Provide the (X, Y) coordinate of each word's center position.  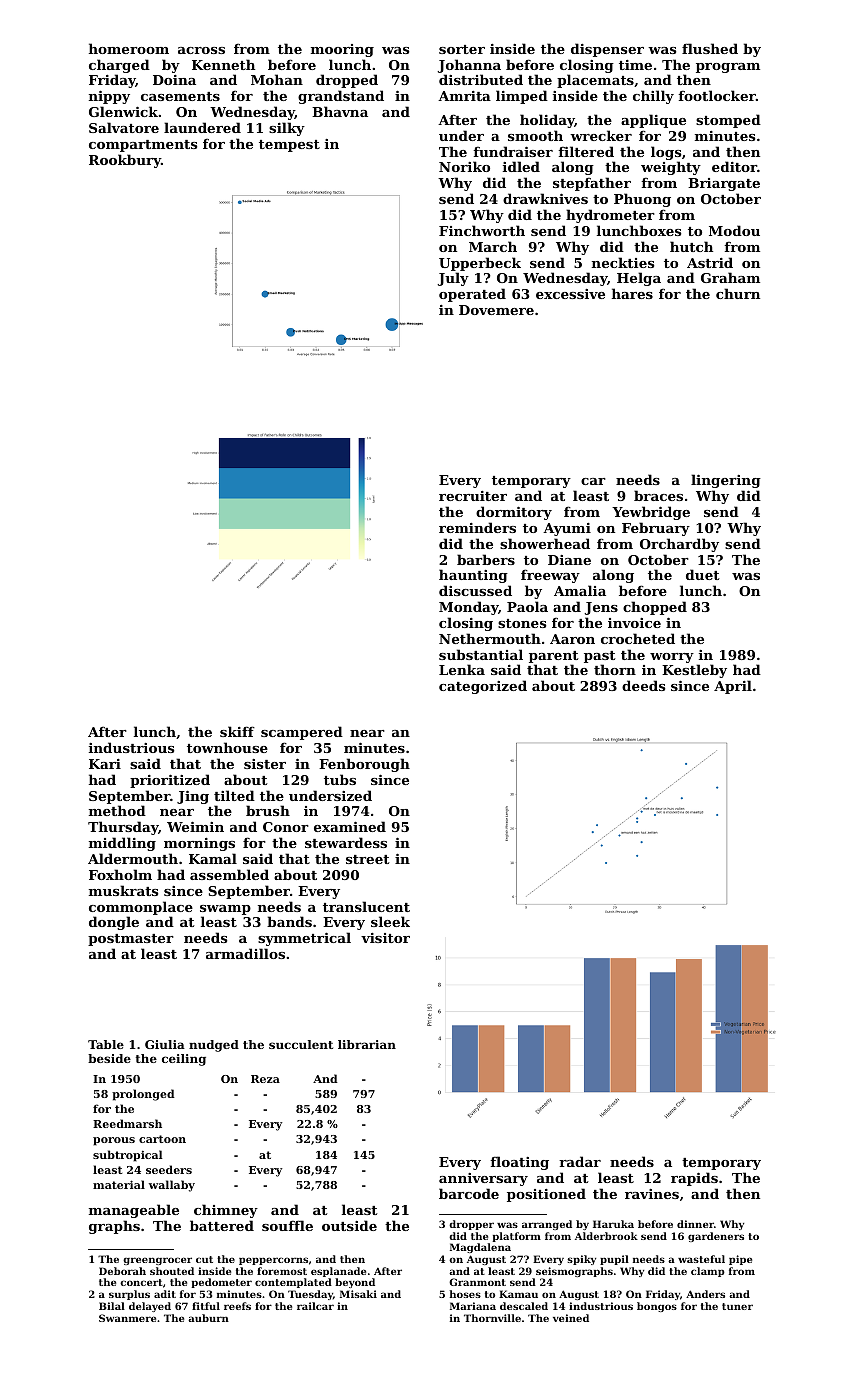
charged (119, 66)
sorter (462, 49)
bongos (657, 1307)
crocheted (638, 638)
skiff (237, 731)
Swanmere (127, 1318)
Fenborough (364, 765)
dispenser (607, 50)
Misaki (358, 1294)
